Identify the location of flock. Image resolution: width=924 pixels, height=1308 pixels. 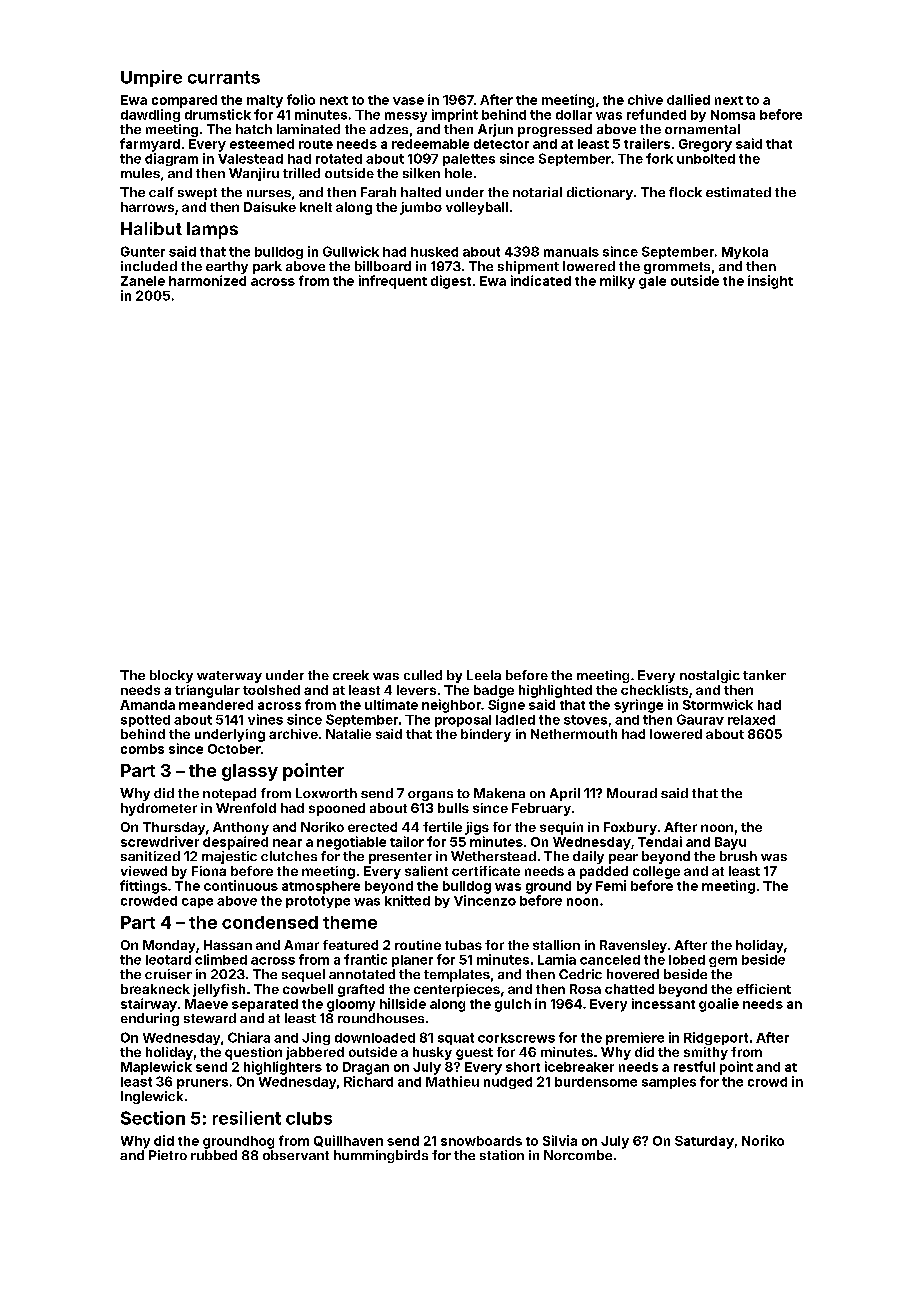
(685, 192).
